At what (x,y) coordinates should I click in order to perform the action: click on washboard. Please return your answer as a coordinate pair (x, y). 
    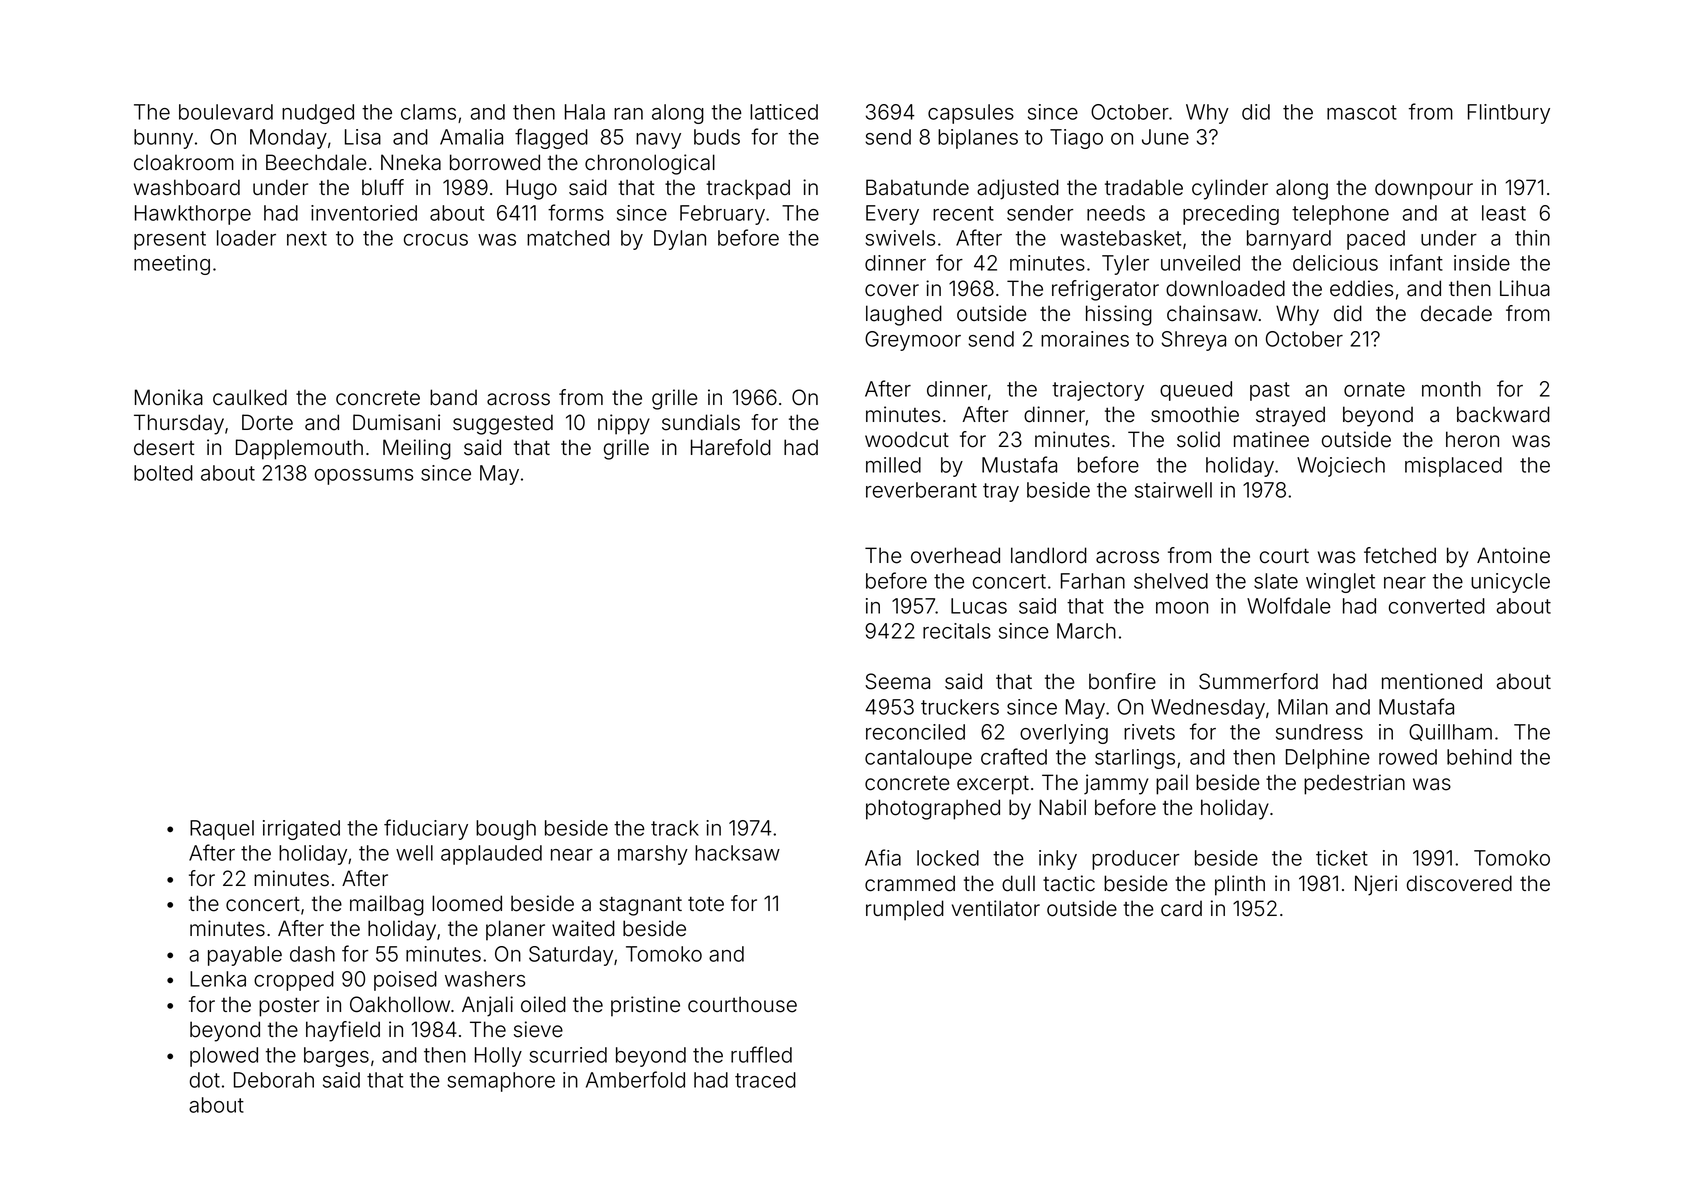
    Looking at the image, I should click on (187, 187).
